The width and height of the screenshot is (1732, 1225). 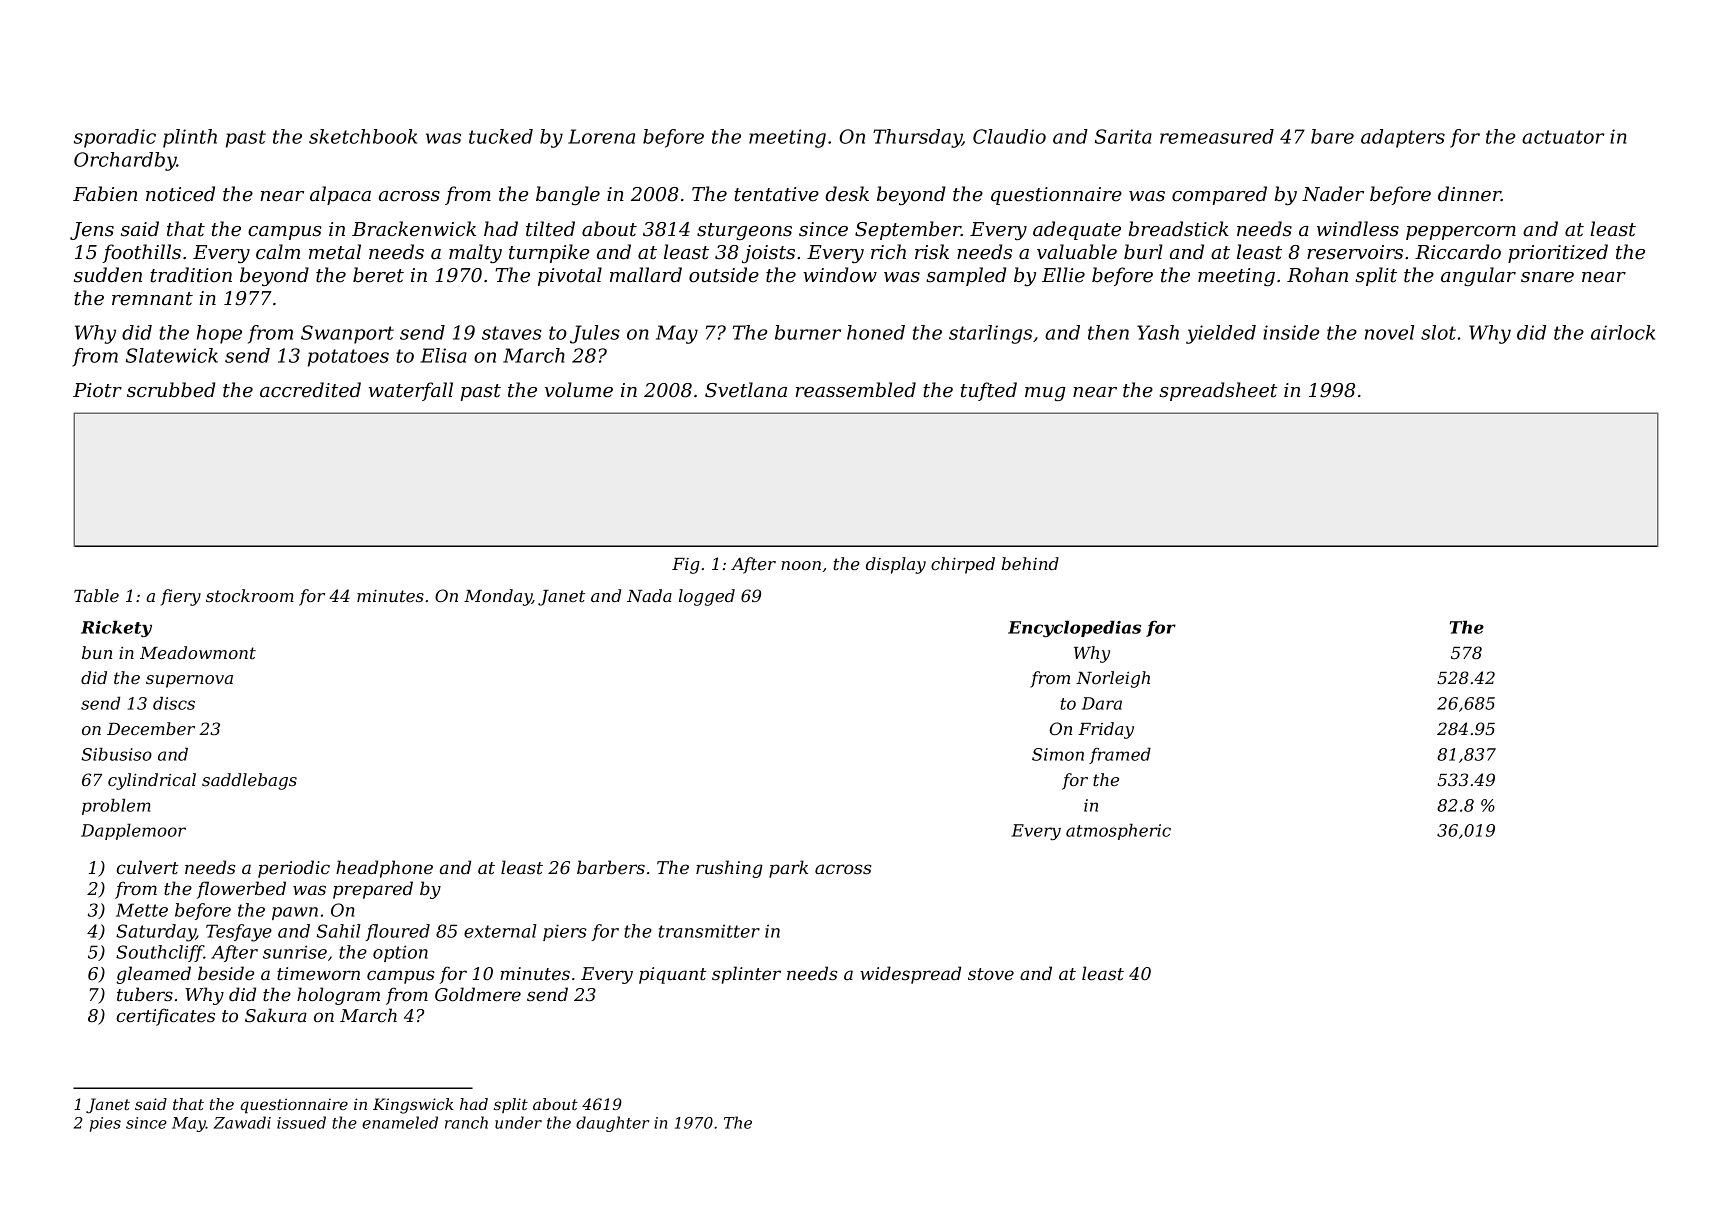 What do you see at coordinates (478, 994) in the screenshot?
I see `Goldmere` at bounding box center [478, 994].
